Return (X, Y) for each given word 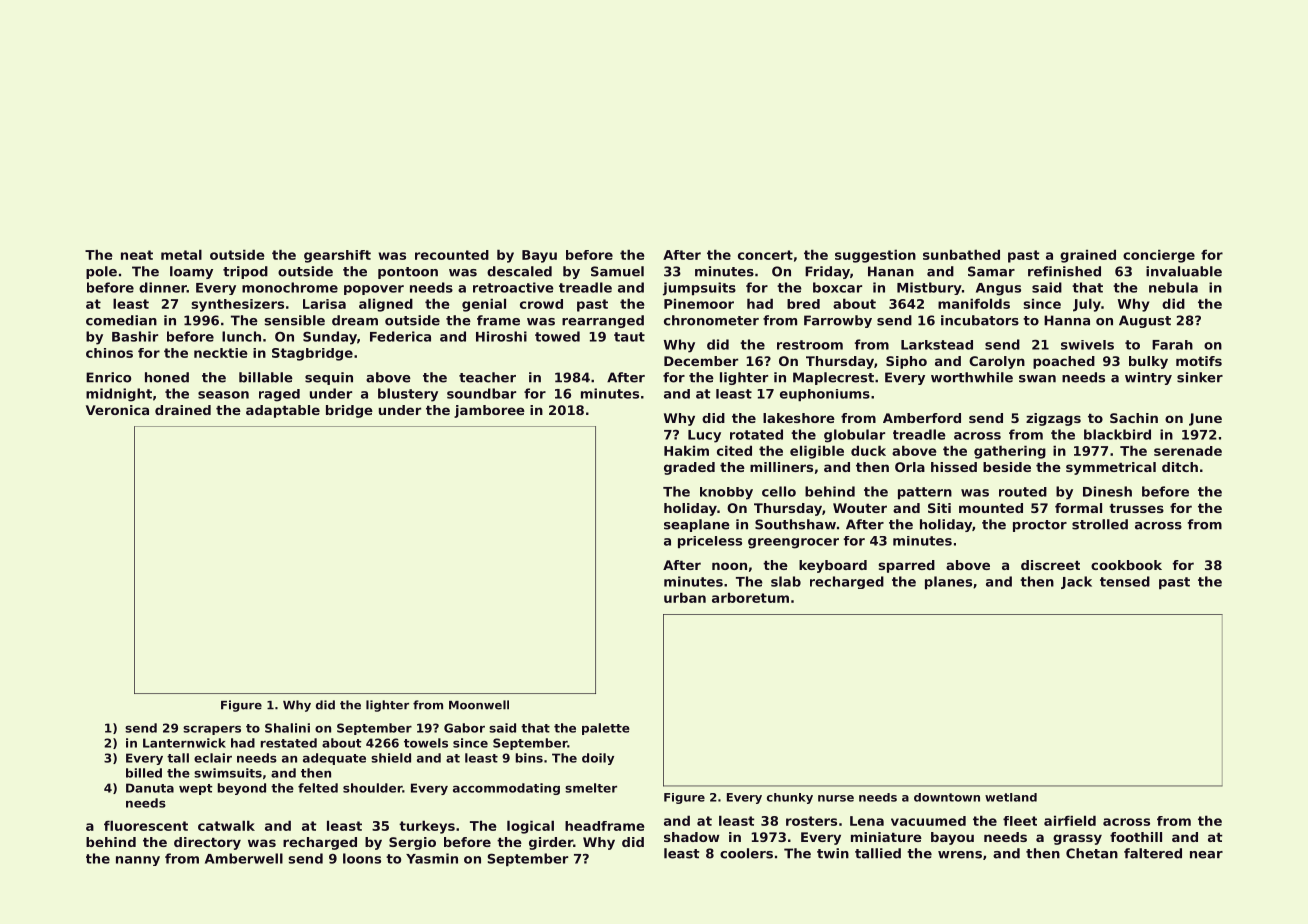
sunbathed (961, 255)
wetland (1011, 797)
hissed (954, 467)
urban (685, 598)
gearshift (337, 256)
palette (606, 729)
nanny (138, 861)
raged (279, 395)
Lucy (704, 436)
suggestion (875, 256)
